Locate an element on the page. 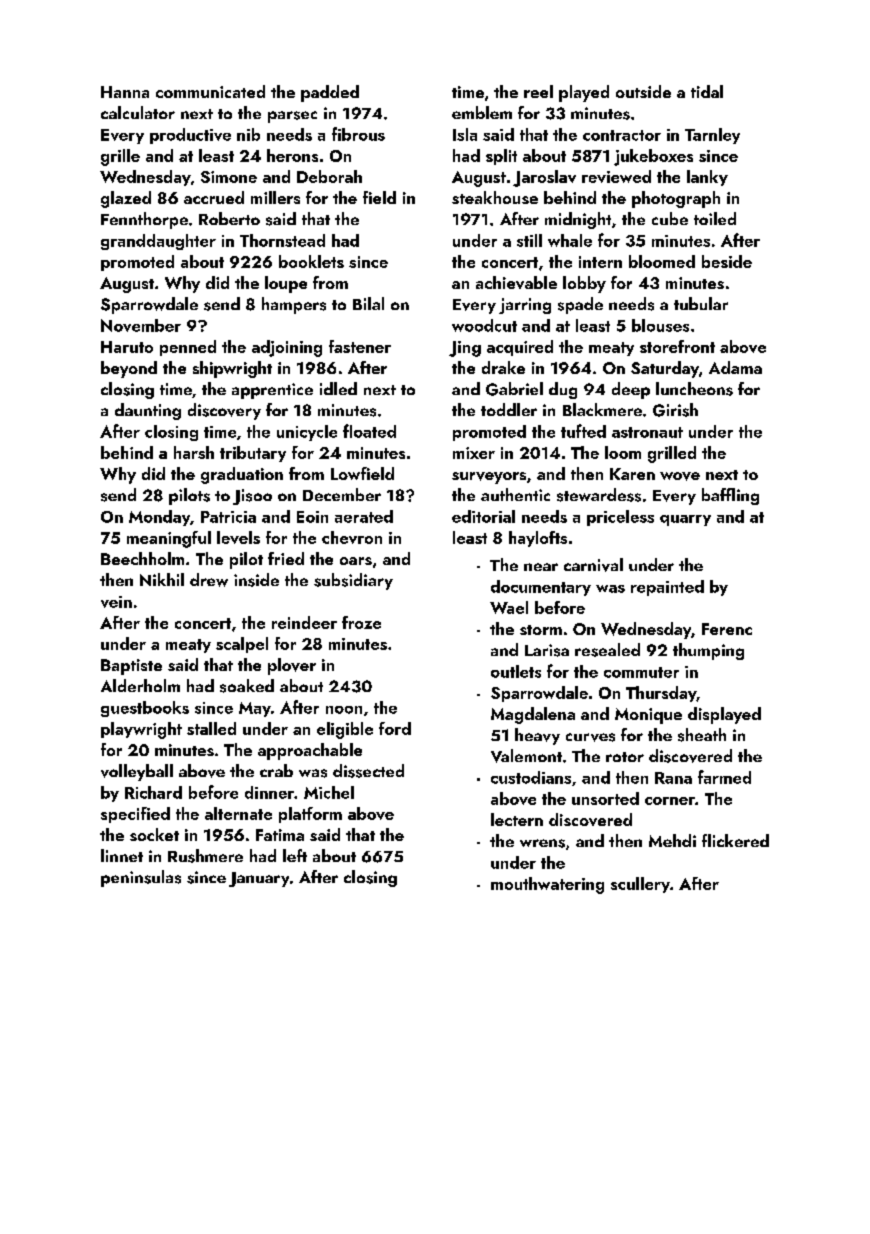 This page has width=870, height=1234. padded is located at coordinates (330, 93).
